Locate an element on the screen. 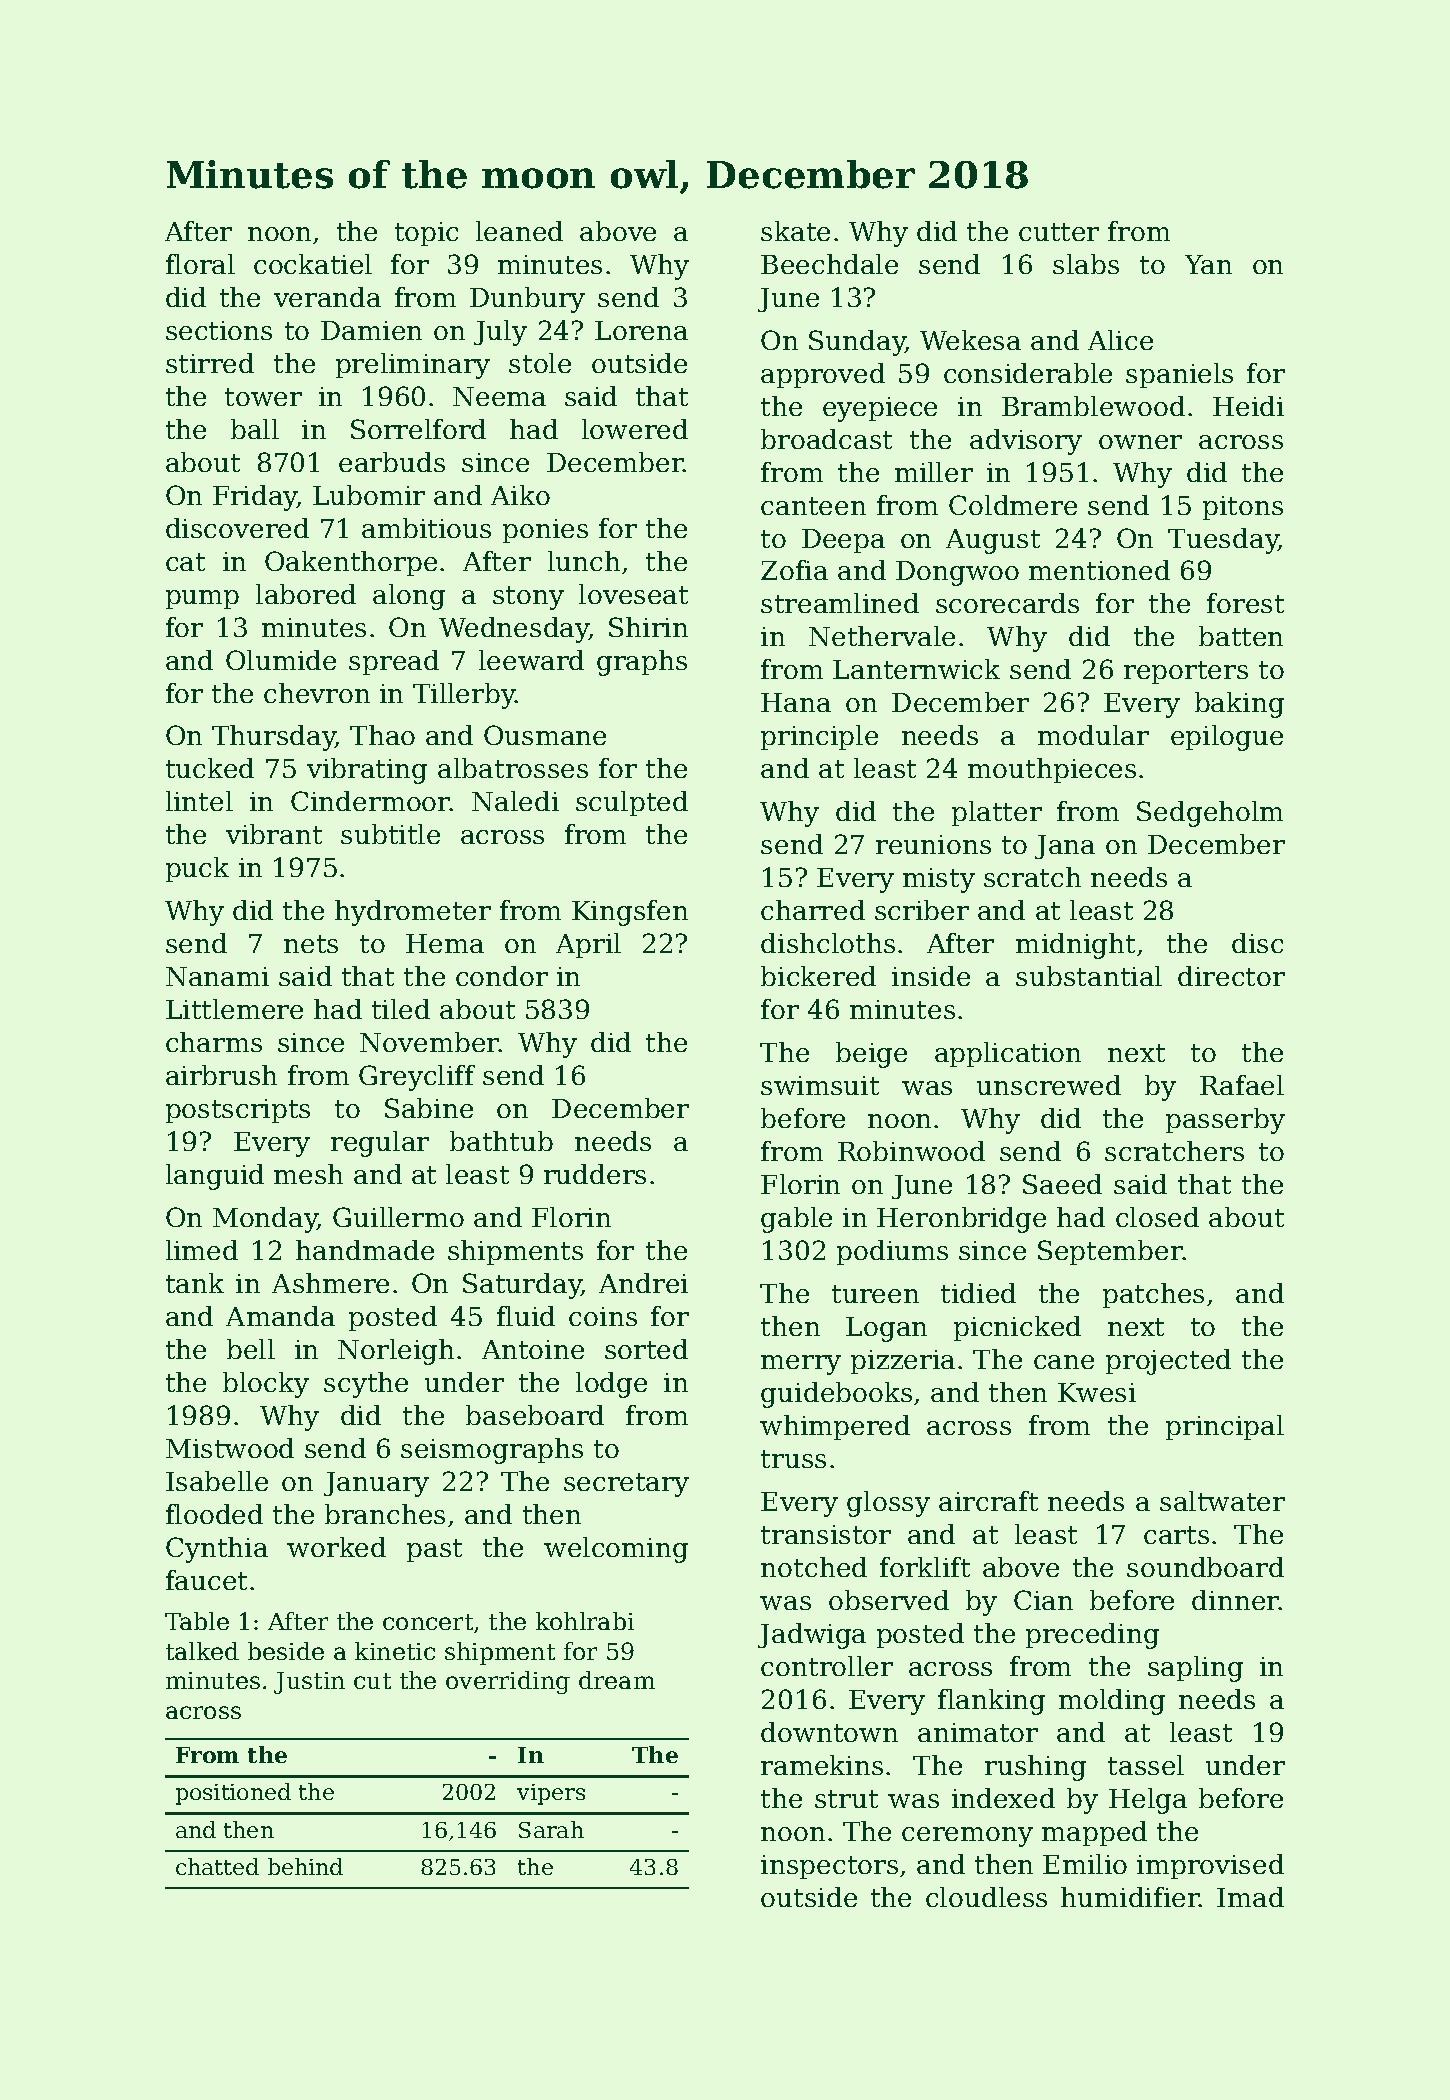  Aiko is located at coordinates (520, 495).
